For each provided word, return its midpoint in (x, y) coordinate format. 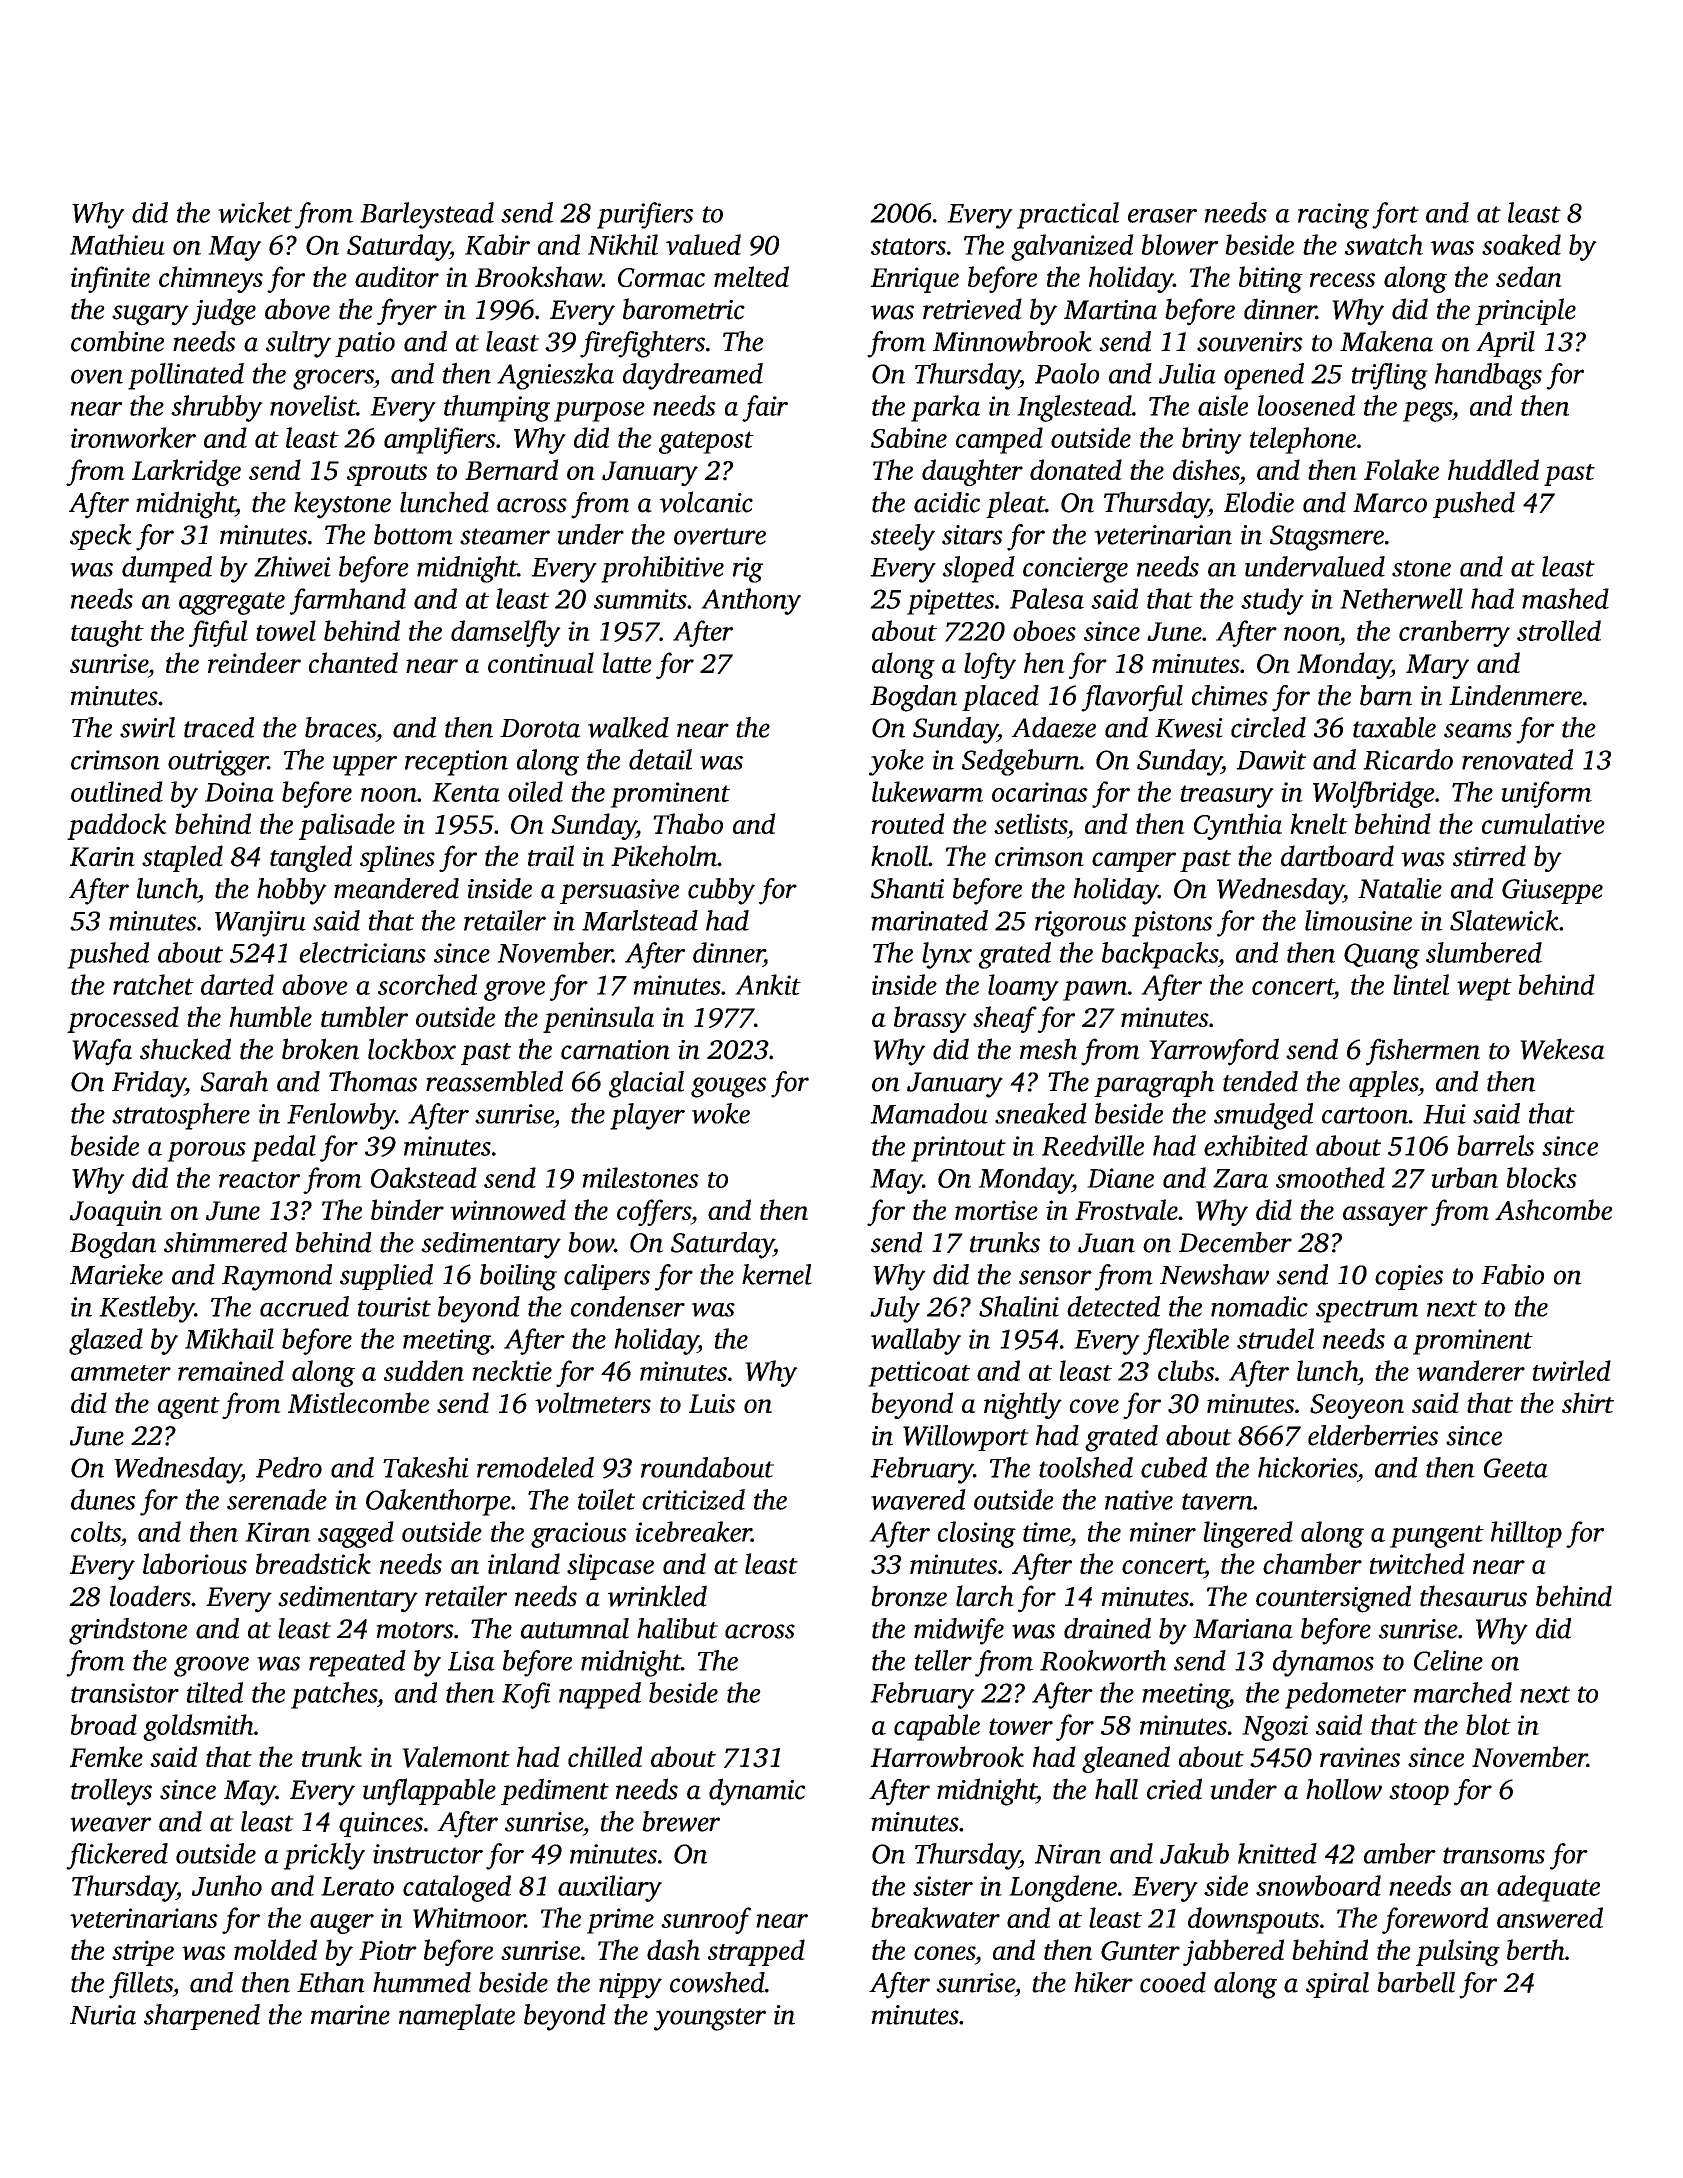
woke (721, 1113)
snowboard (1318, 1885)
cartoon (1365, 1115)
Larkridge (186, 472)
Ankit (768, 984)
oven (97, 376)
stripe (143, 1953)
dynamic (757, 1792)
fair (765, 408)
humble (270, 1016)
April (1505, 344)
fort (1395, 215)
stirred (1489, 856)
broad (104, 1724)
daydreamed (693, 376)
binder (407, 1209)
